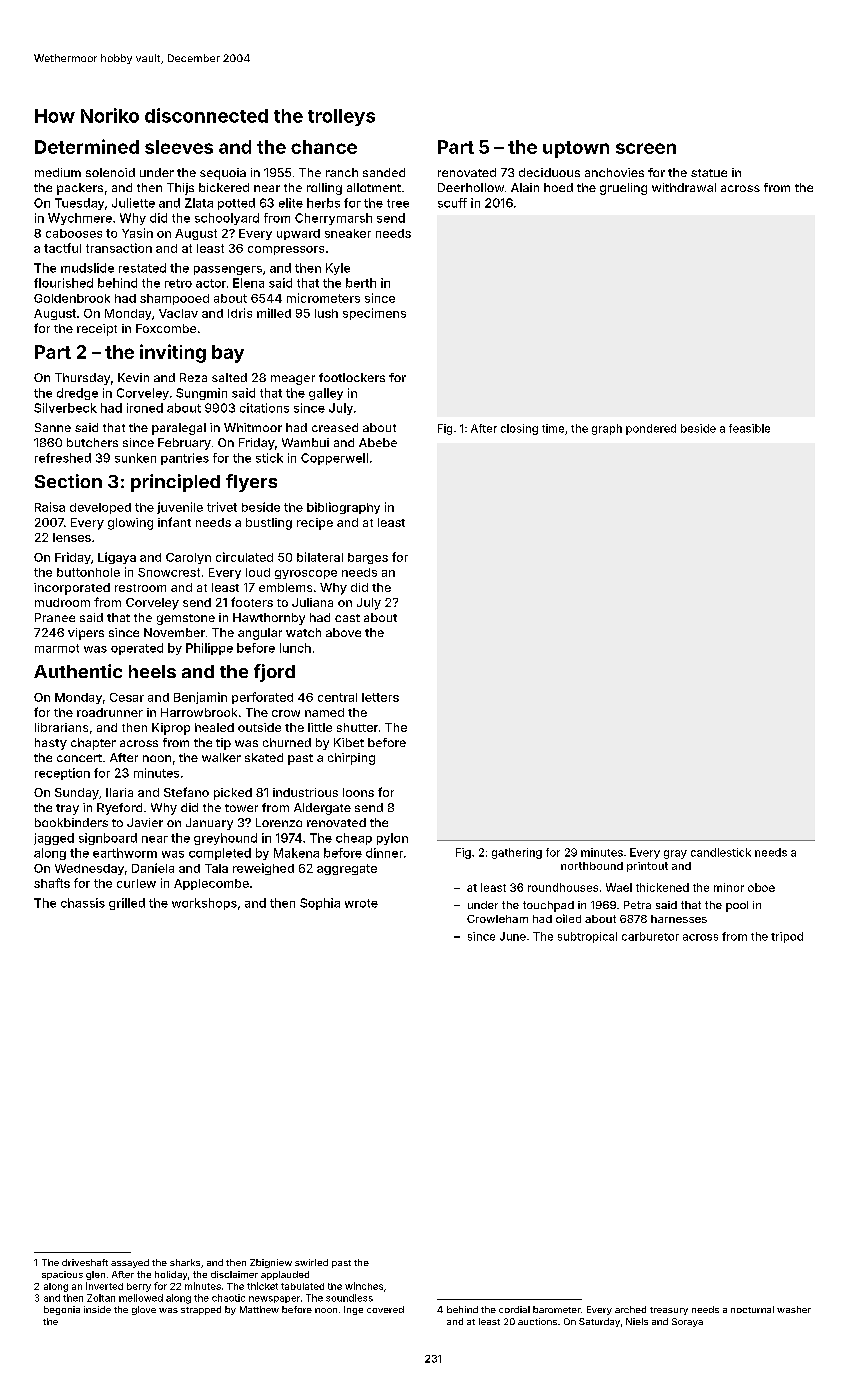  What do you see at coordinates (364, 1286) in the document?
I see `winches` at bounding box center [364, 1286].
